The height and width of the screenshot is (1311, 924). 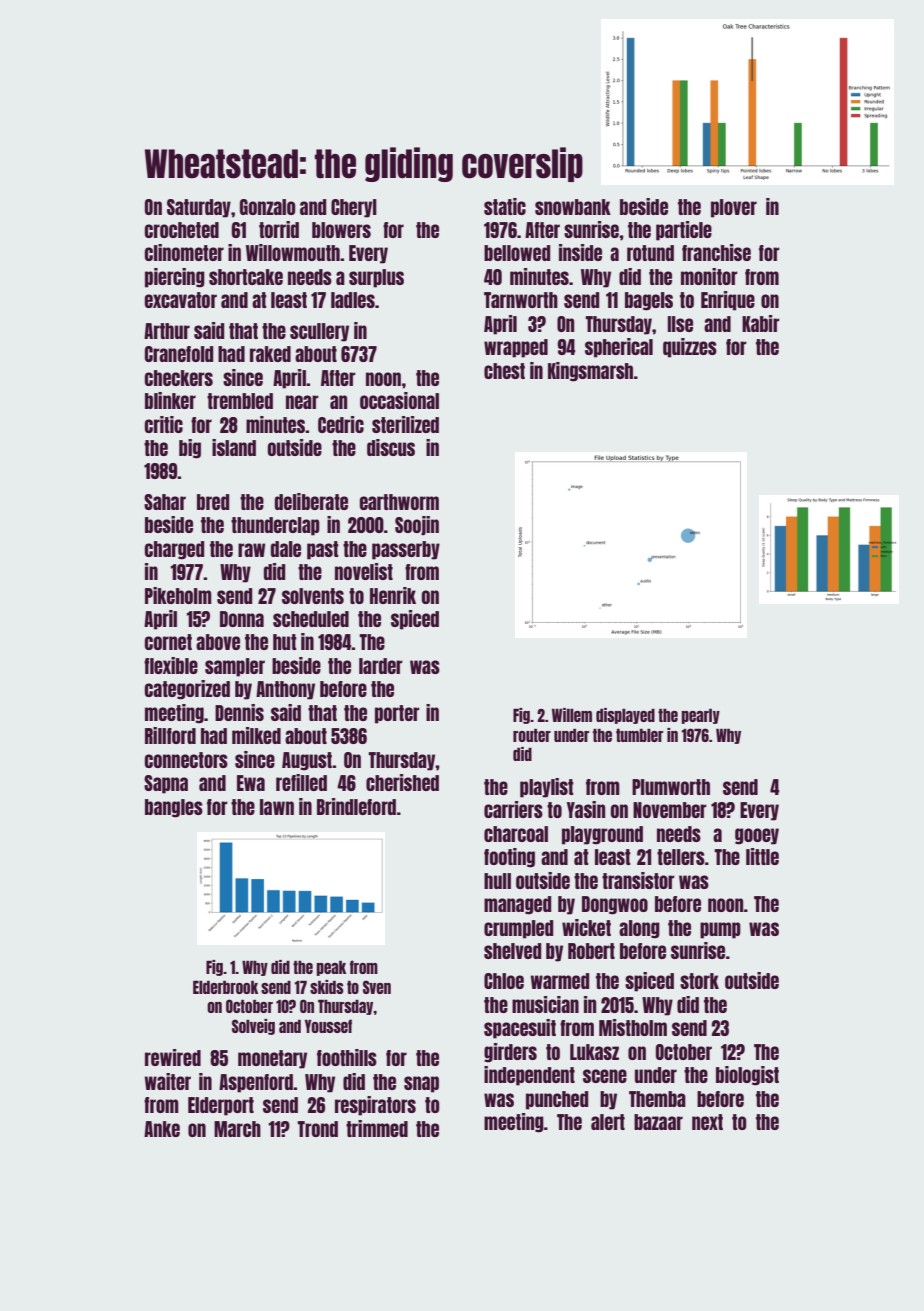 What do you see at coordinates (720, 930) in the screenshot?
I see `pump` at bounding box center [720, 930].
